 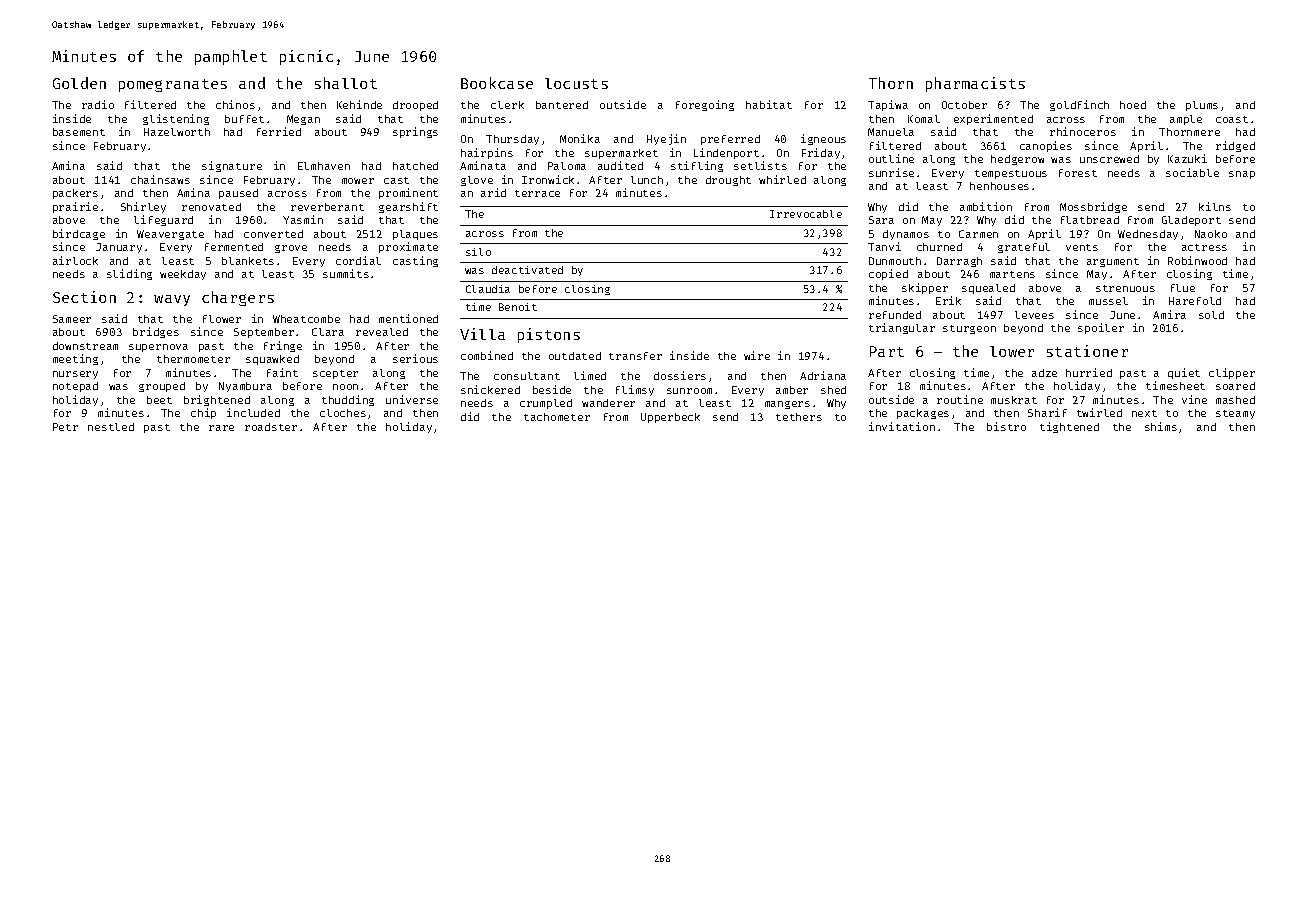 What do you see at coordinates (975, 84) in the screenshot?
I see `pharmacists` at bounding box center [975, 84].
